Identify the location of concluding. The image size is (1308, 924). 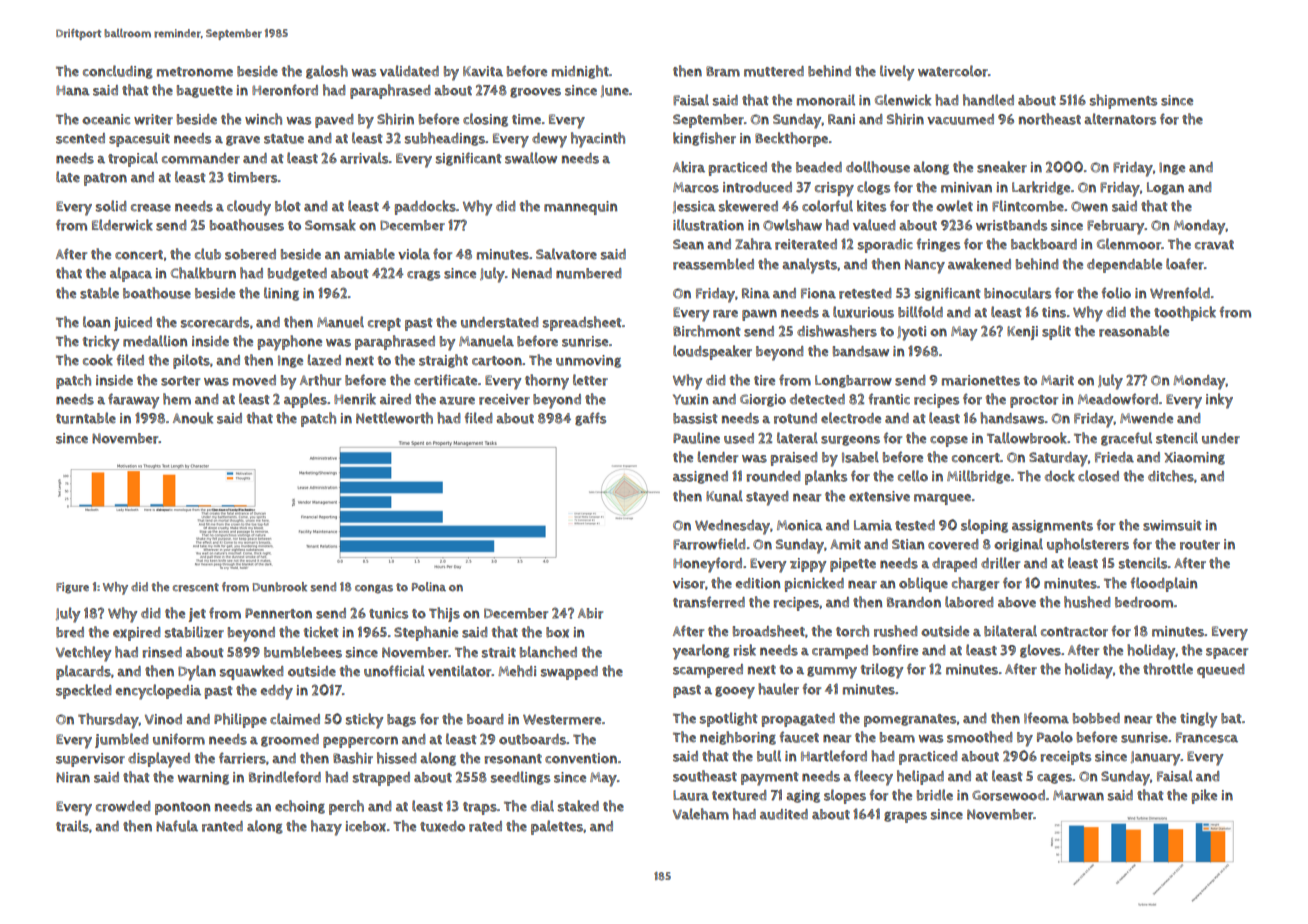
(118, 72).
